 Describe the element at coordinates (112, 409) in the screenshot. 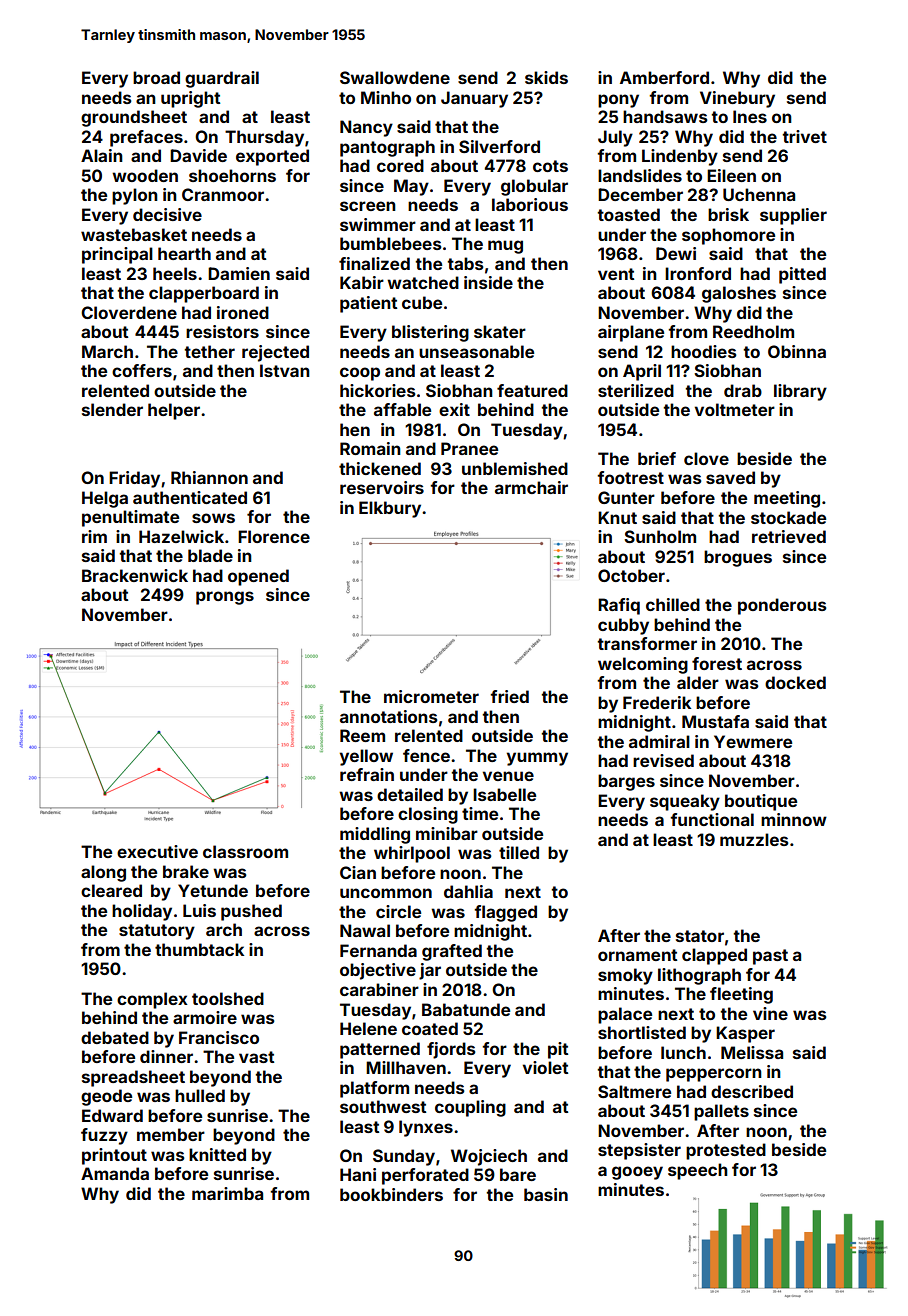

I see `slender` at that location.
